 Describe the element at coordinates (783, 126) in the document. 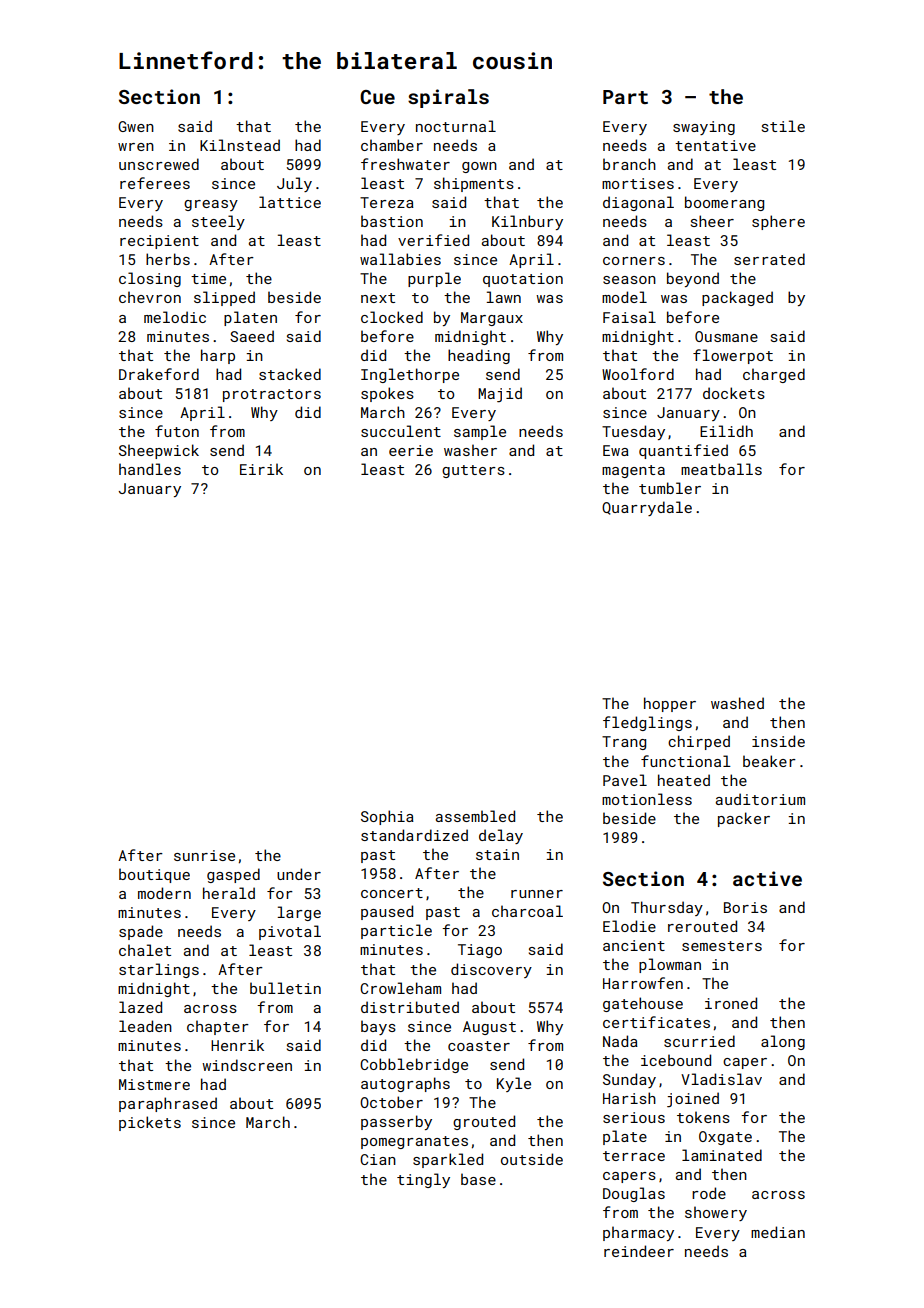

I see `stile` at that location.
